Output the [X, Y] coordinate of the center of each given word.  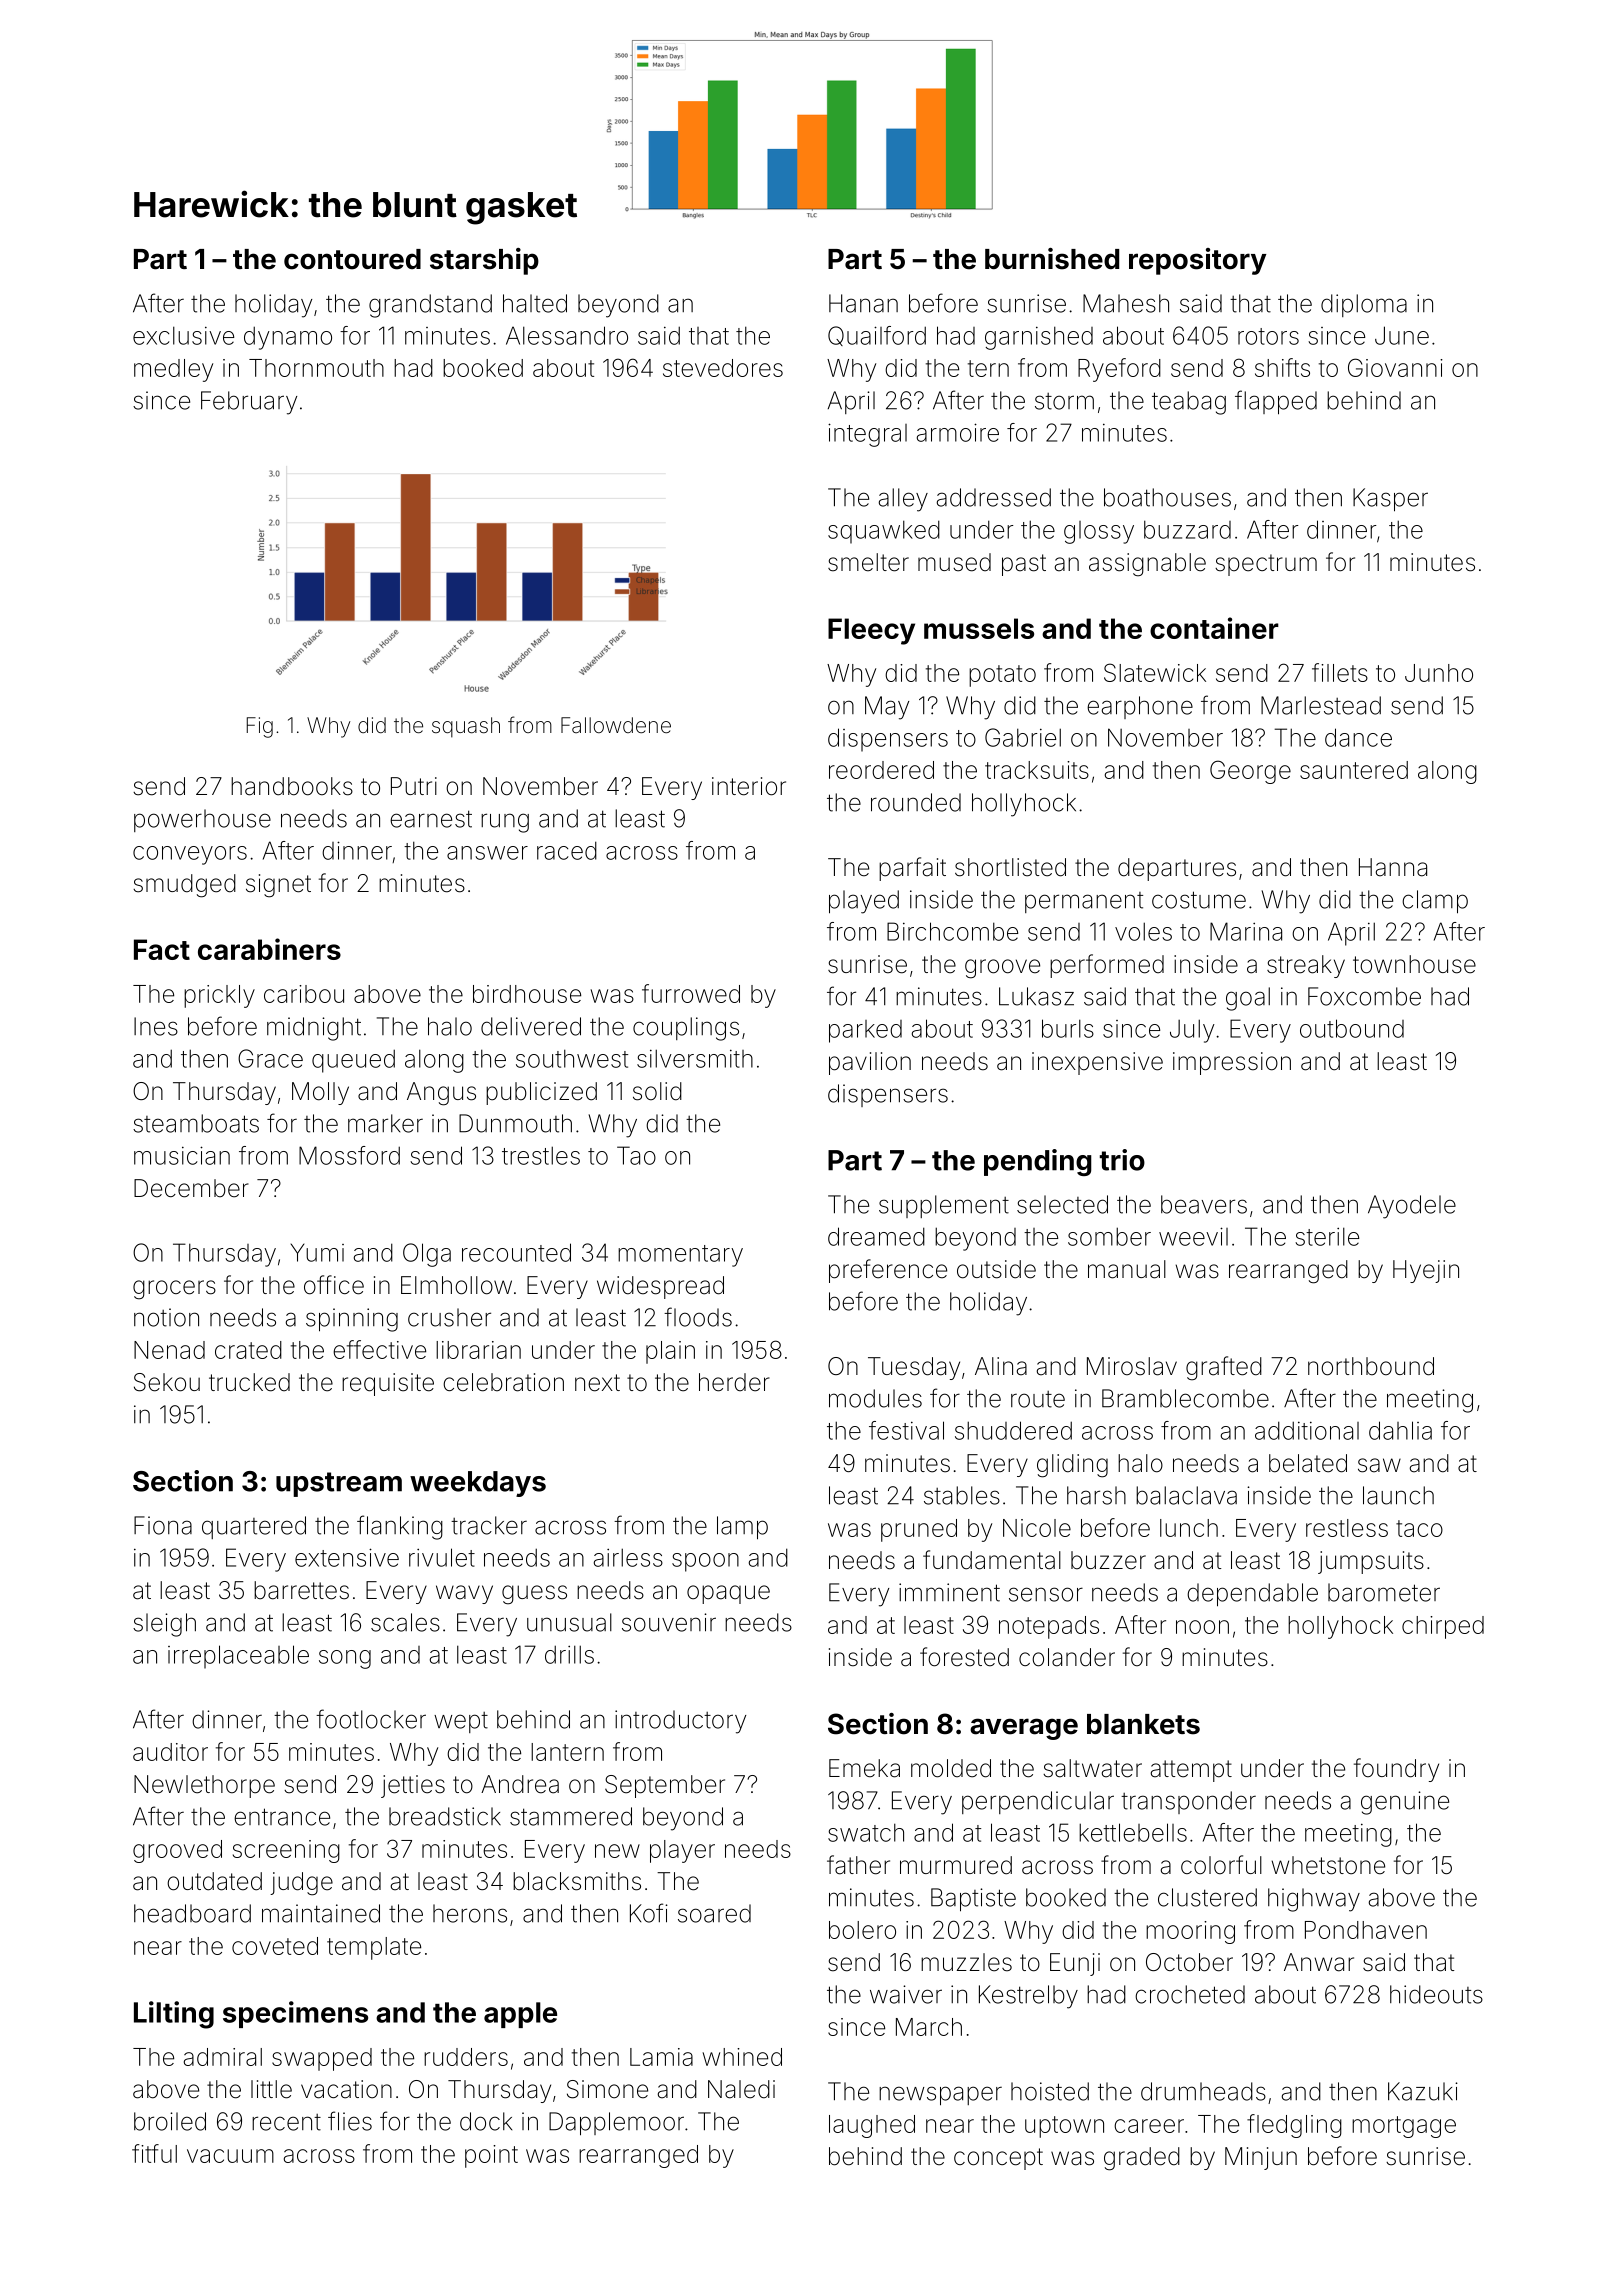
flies [350, 2121]
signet [278, 886]
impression [1232, 1063]
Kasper [1390, 500]
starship [484, 261]
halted [535, 303]
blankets [1143, 1724]
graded [1142, 2159]
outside [996, 1269]
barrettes [301, 1590]
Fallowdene [616, 725]
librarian [478, 1350]
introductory [680, 1722]
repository [1198, 261]
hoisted [1050, 2091]
